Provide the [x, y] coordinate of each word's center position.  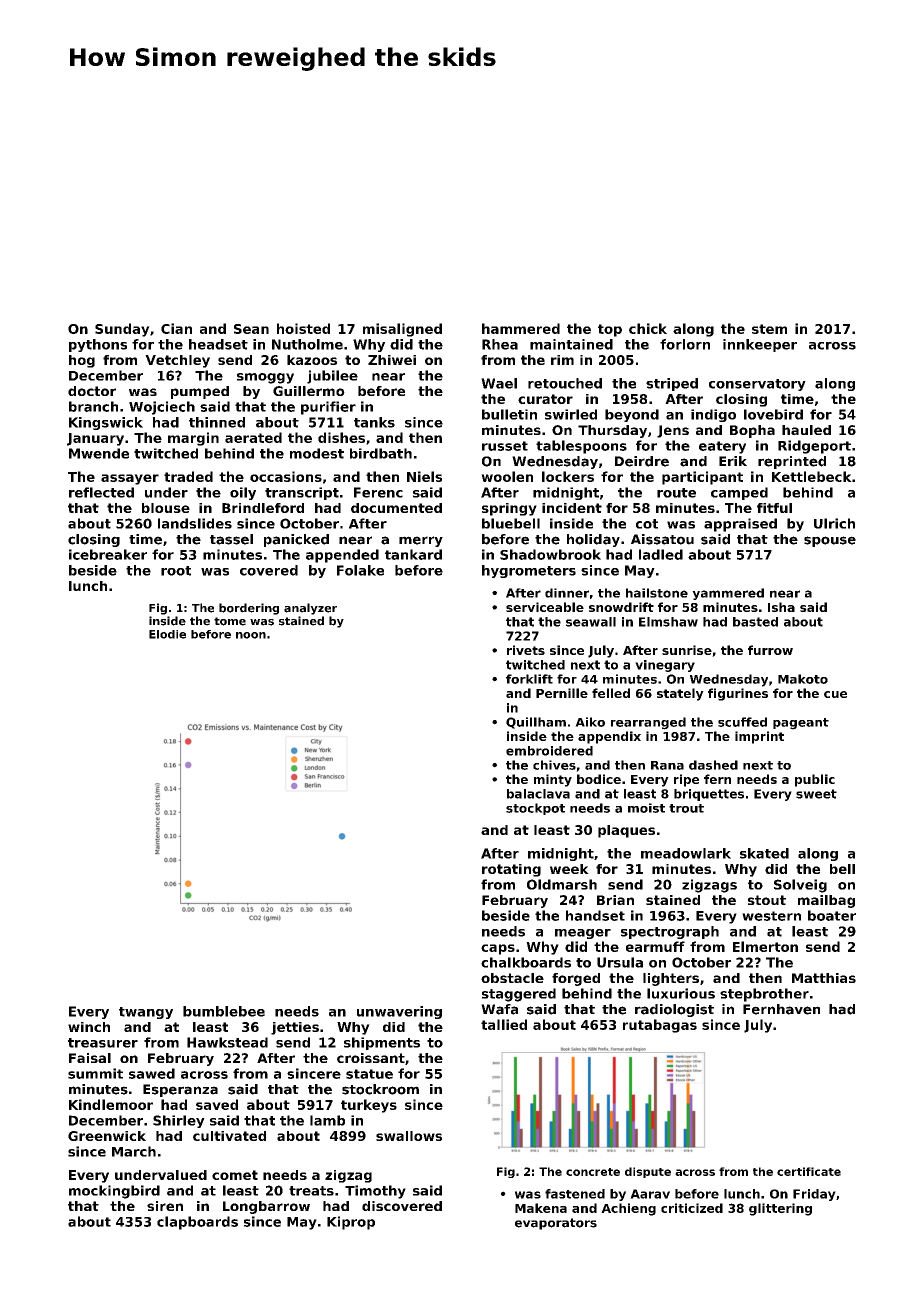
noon [251, 635]
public [815, 780]
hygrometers [529, 571]
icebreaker [108, 554]
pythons [98, 345]
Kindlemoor [111, 1104]
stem [769, 329]
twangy [146, 1013]
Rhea [500, 344]
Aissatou [662, 539]
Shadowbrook [550, 554]
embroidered [549, 751]
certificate [809, 1171]
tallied [504, 1024]
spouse [830, 541]
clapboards [197, 1223]
